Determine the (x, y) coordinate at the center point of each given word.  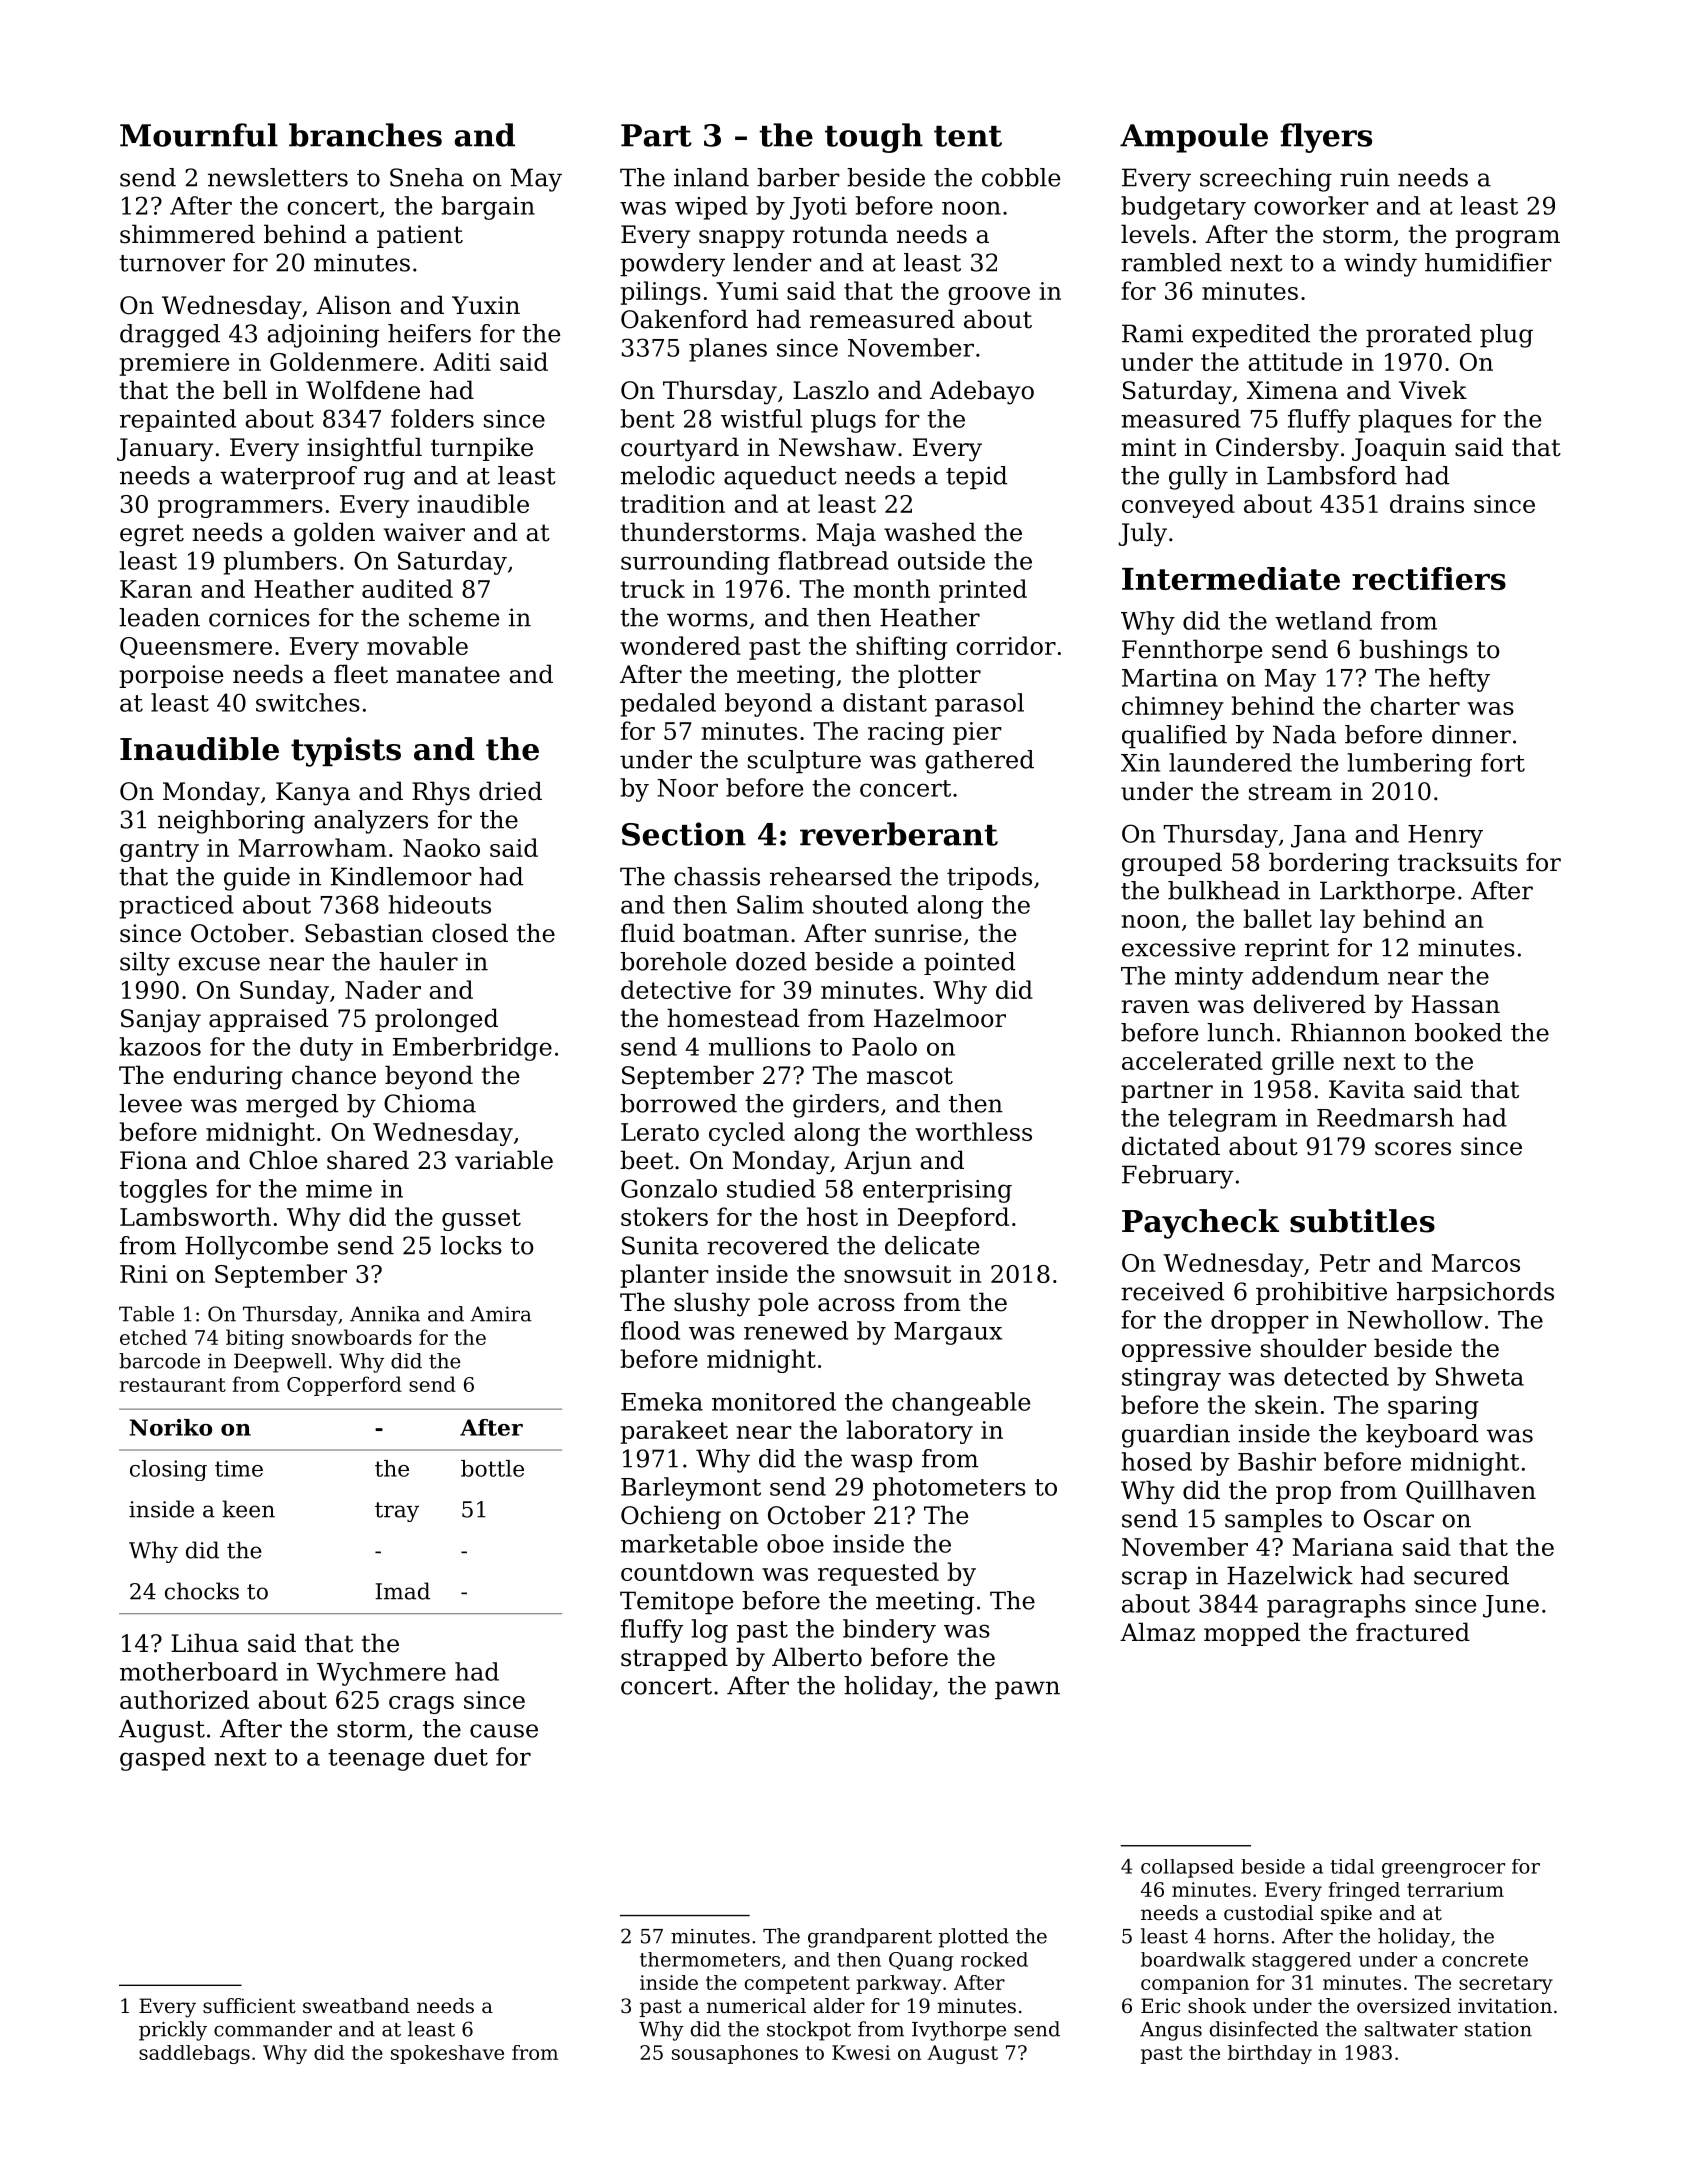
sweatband (356, 2006)
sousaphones (735, 2054)
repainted (178, 420)
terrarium (1455, 1889)
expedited (1251, 336)
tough (874, 138)
